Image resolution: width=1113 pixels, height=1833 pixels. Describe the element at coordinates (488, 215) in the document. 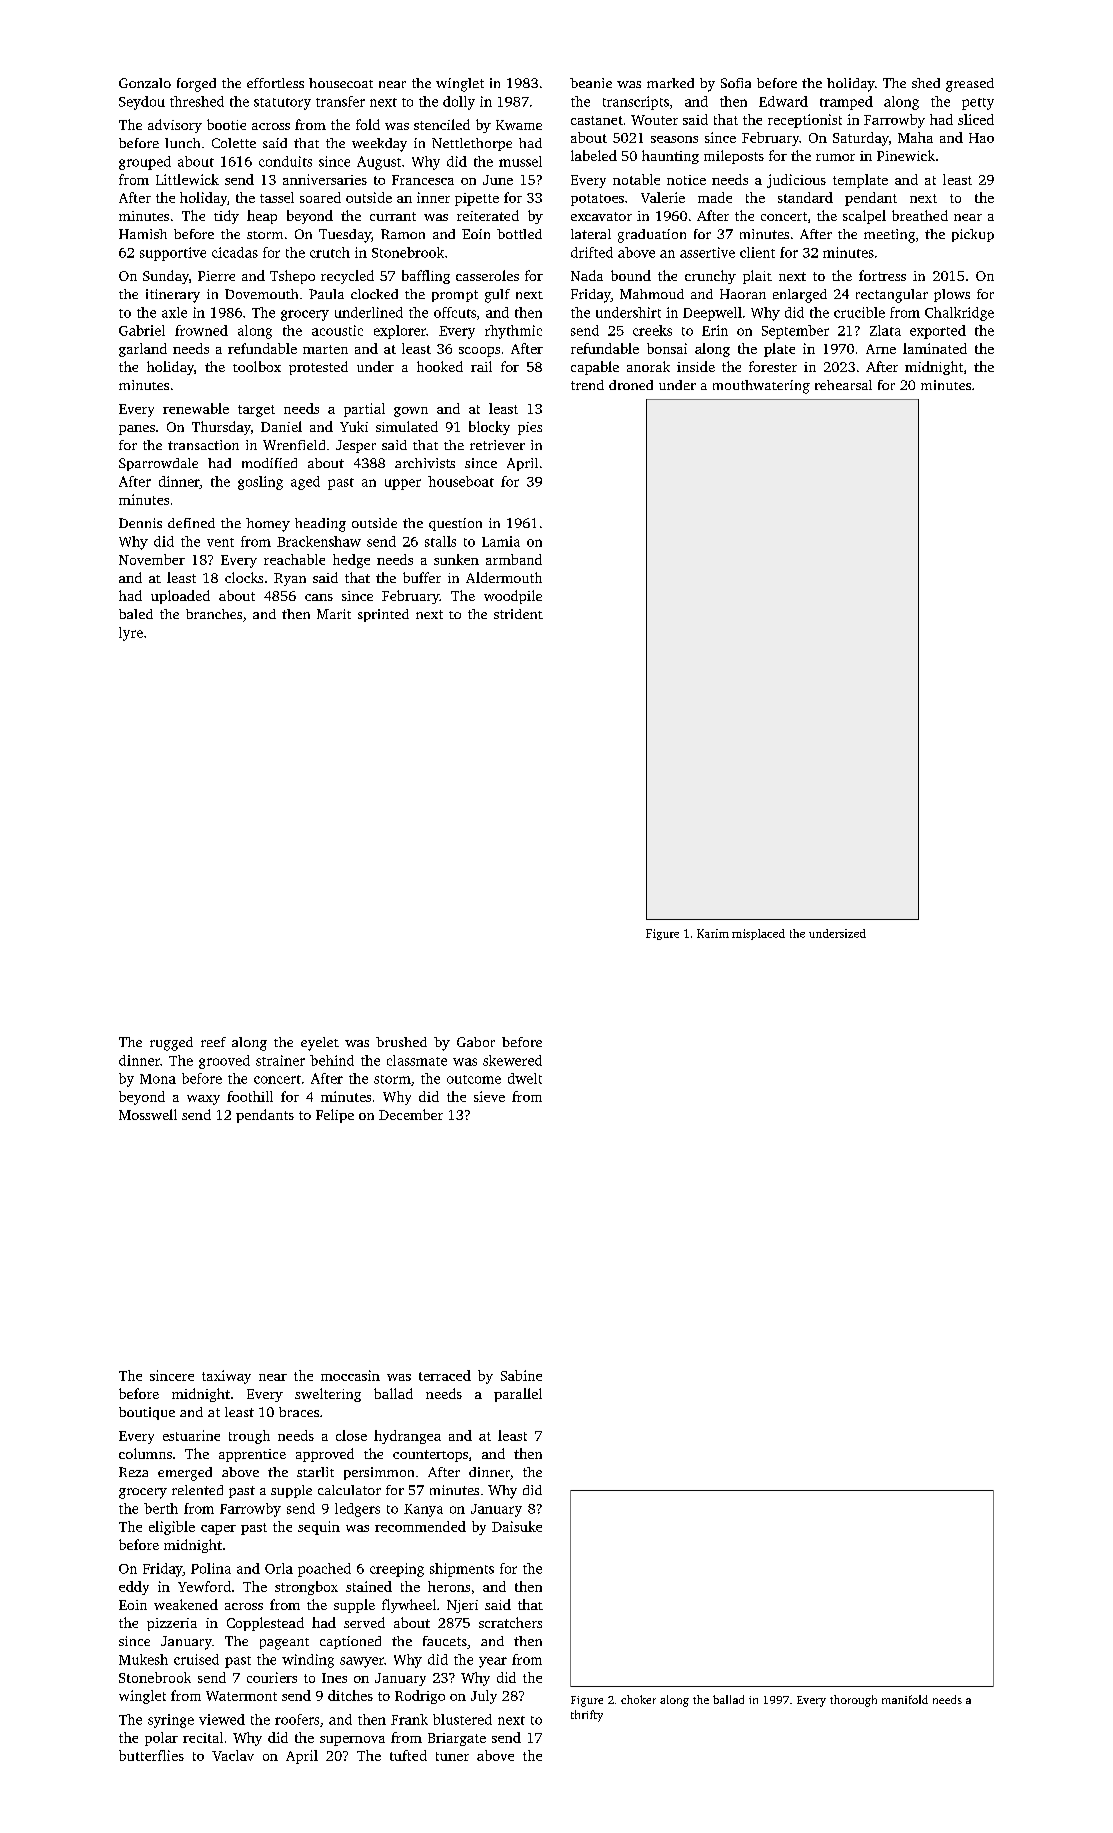

I see `reiterated` at that location.
